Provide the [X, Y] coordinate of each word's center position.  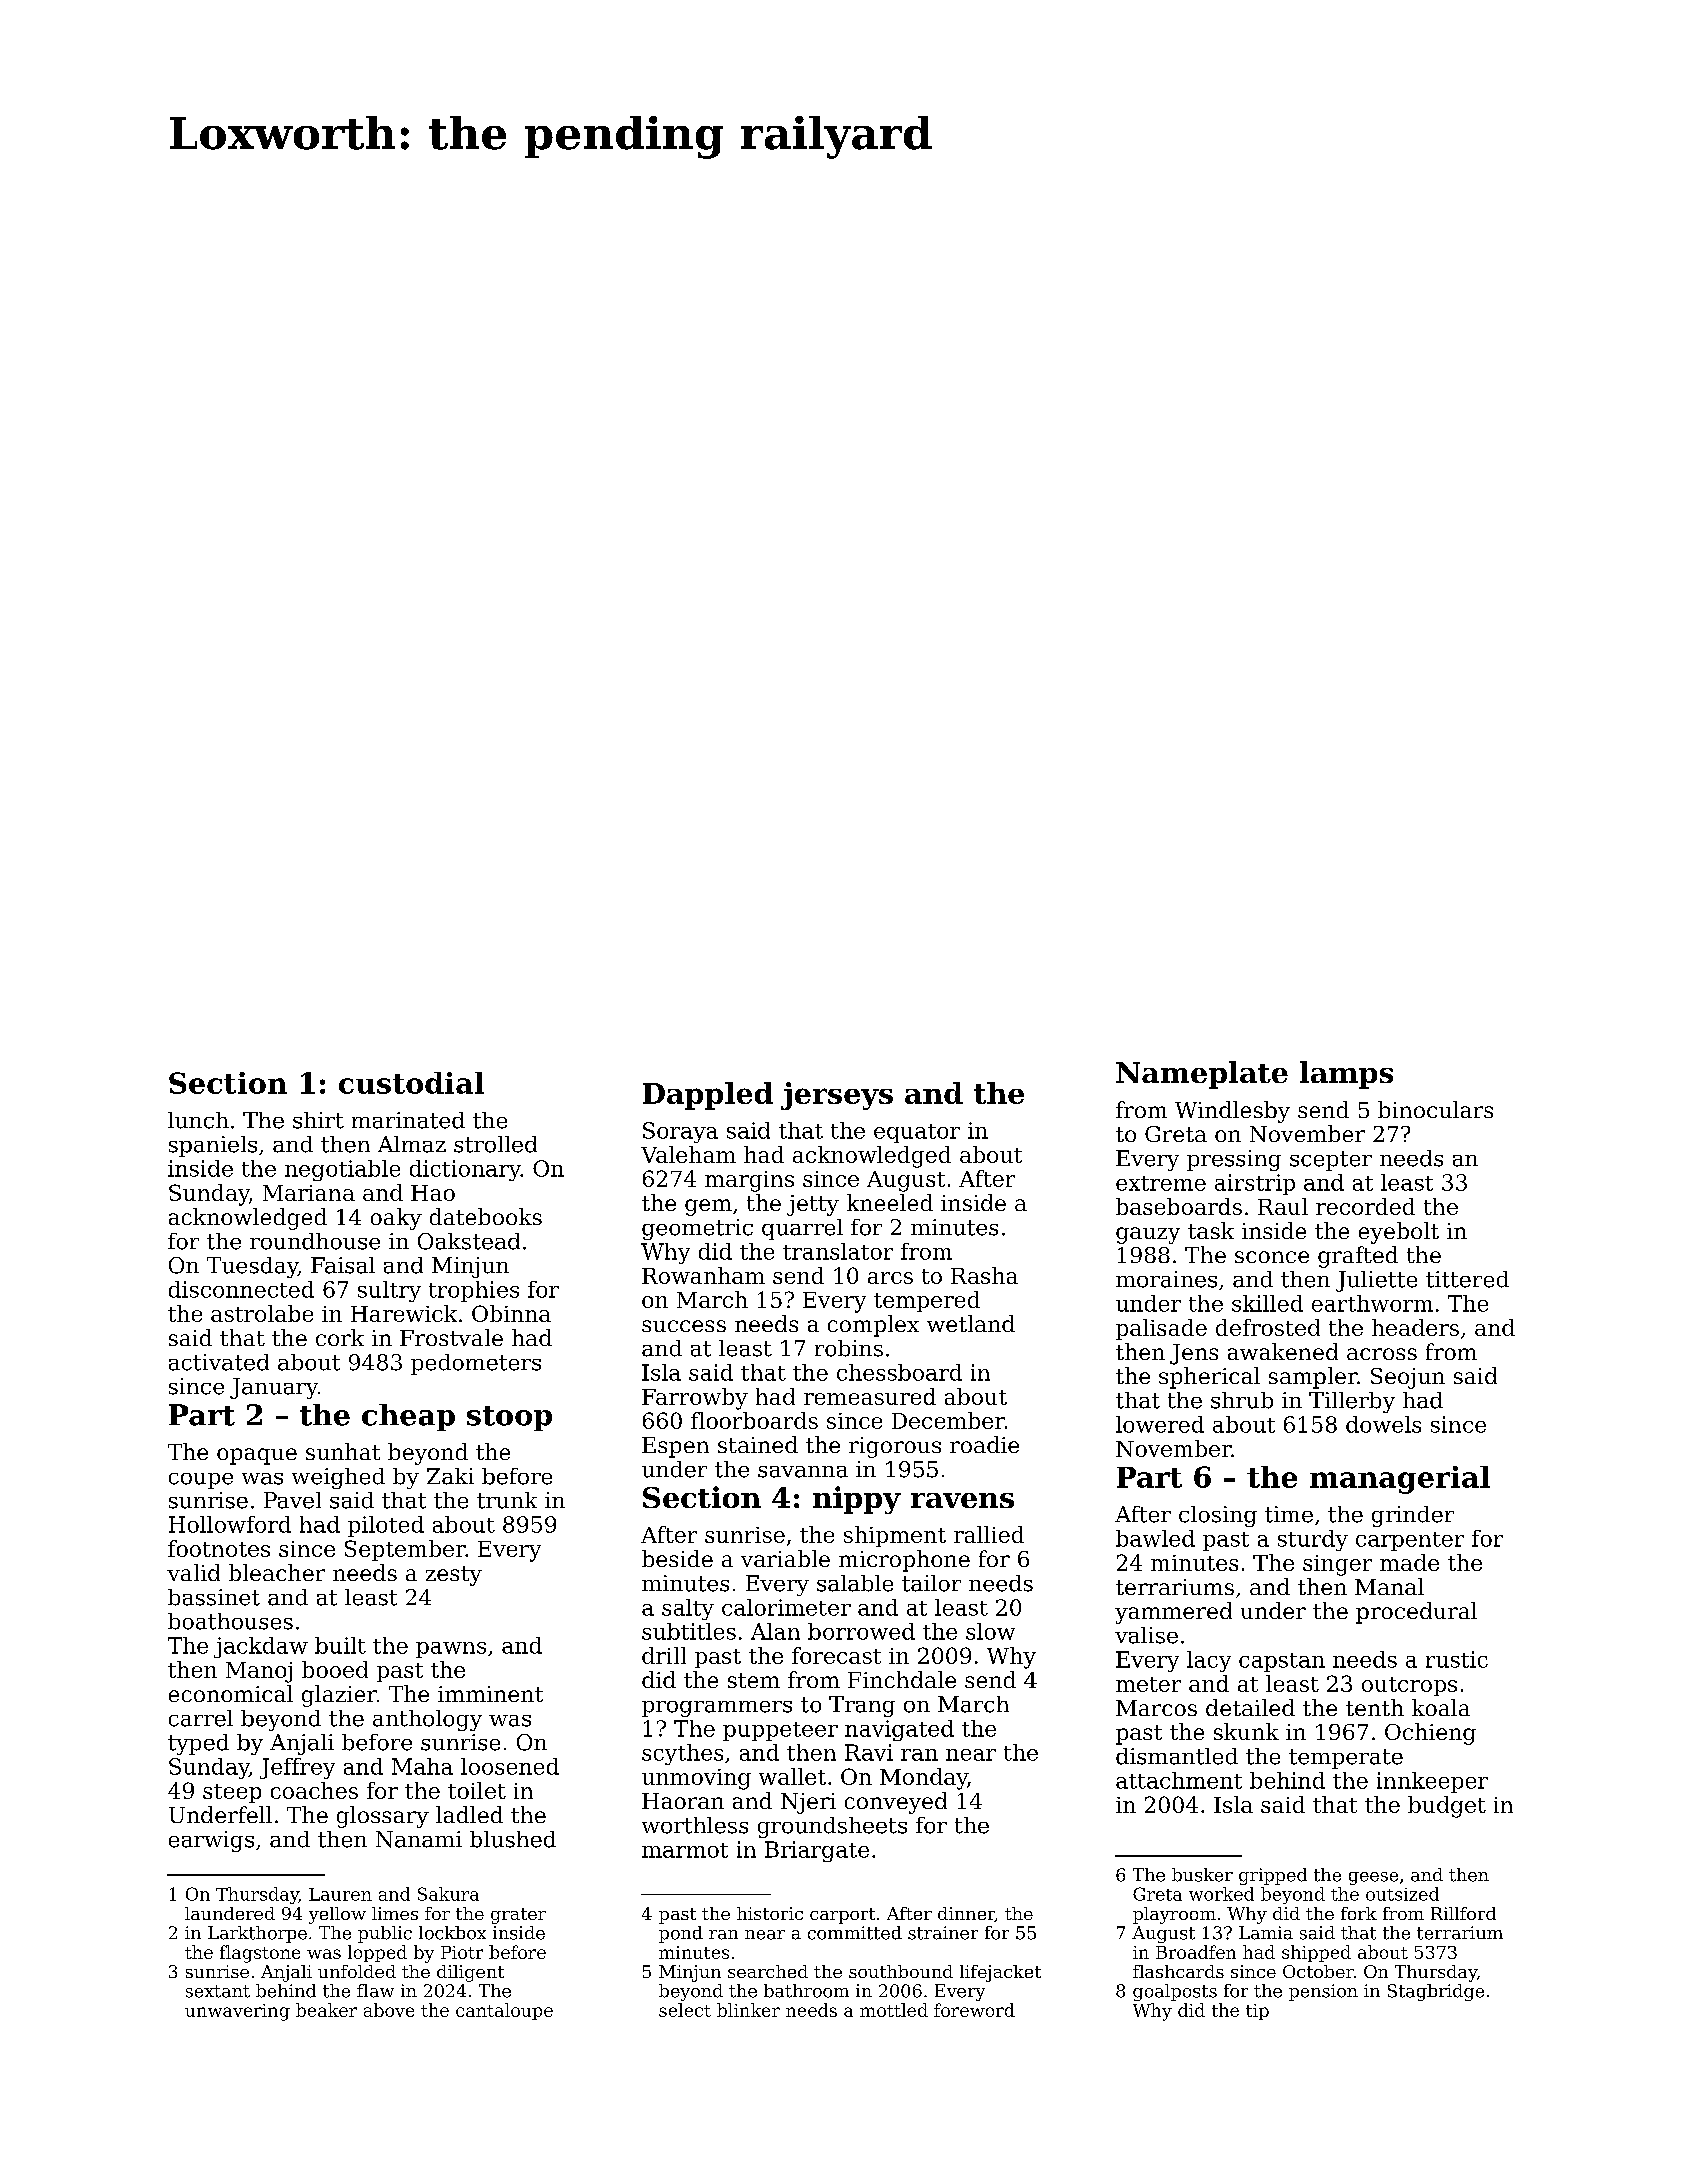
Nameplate [1202, 1075]
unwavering [237, 2012]
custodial [411, 1083]
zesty [454, 1576]
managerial [1400, 1480]
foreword [974, 2010]
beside [677, 1558]
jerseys [837, 1096]
